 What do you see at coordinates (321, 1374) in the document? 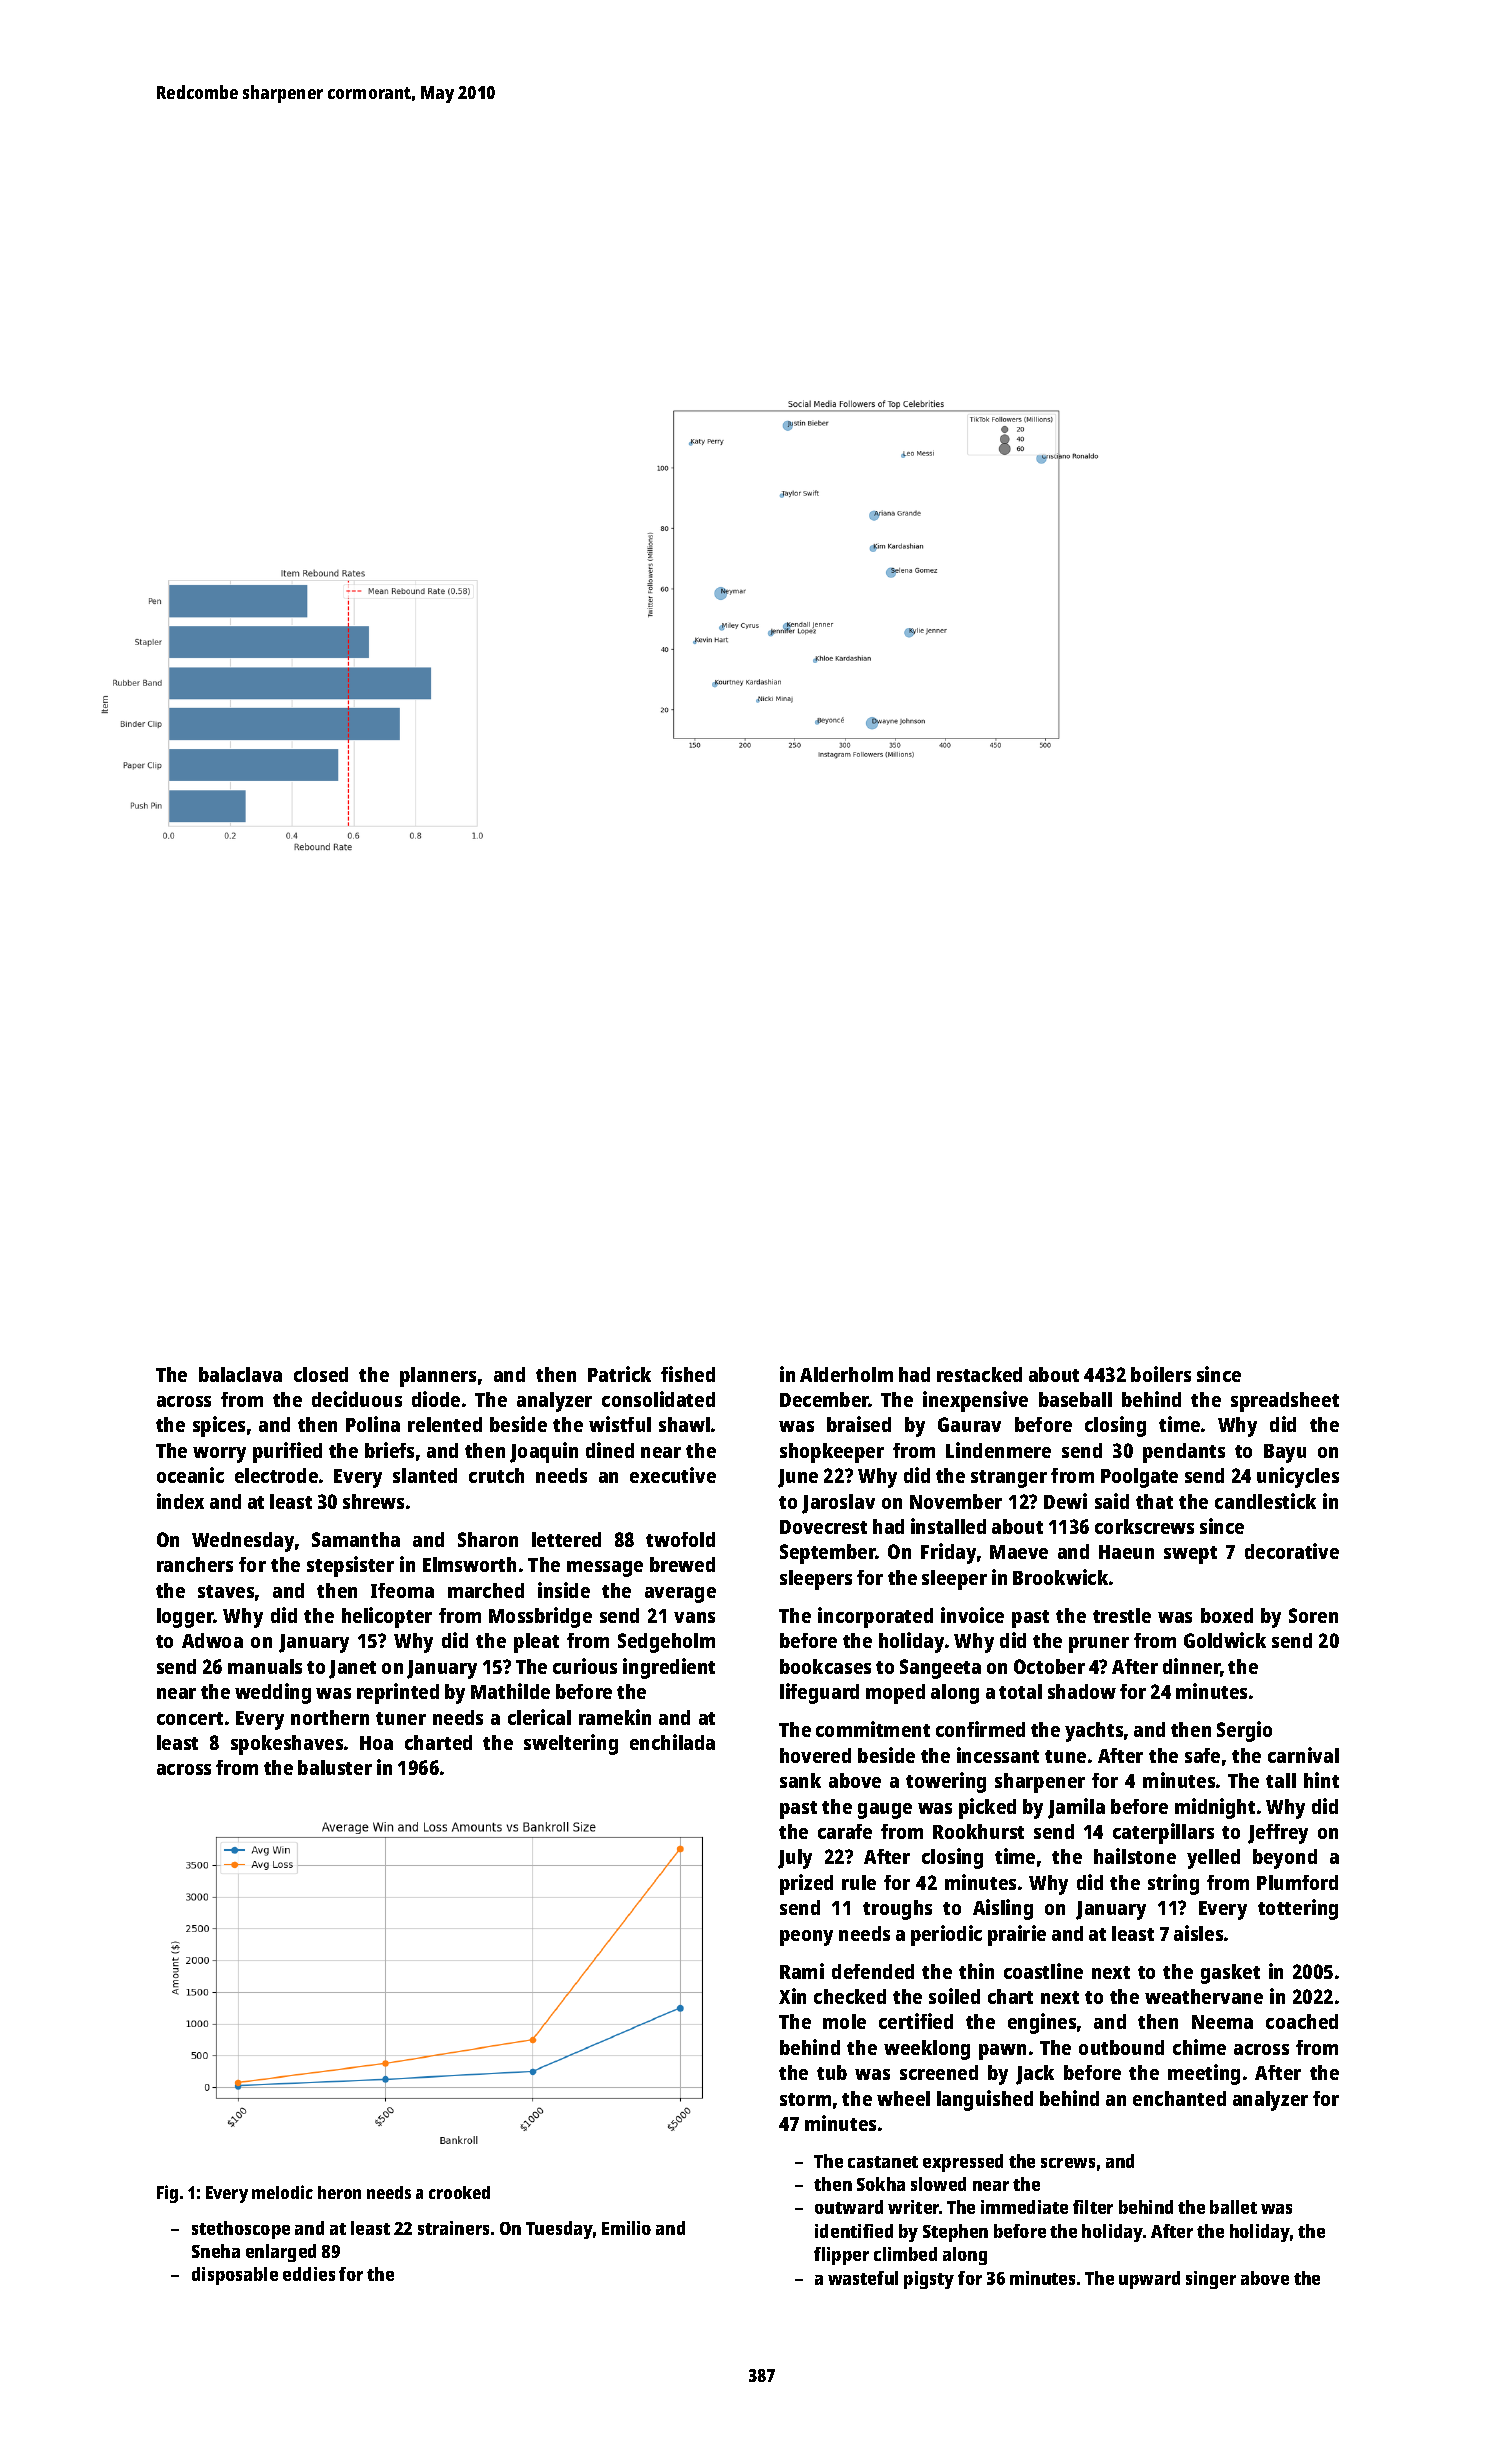
I see `closed` at bounding box center [321, 1374].
